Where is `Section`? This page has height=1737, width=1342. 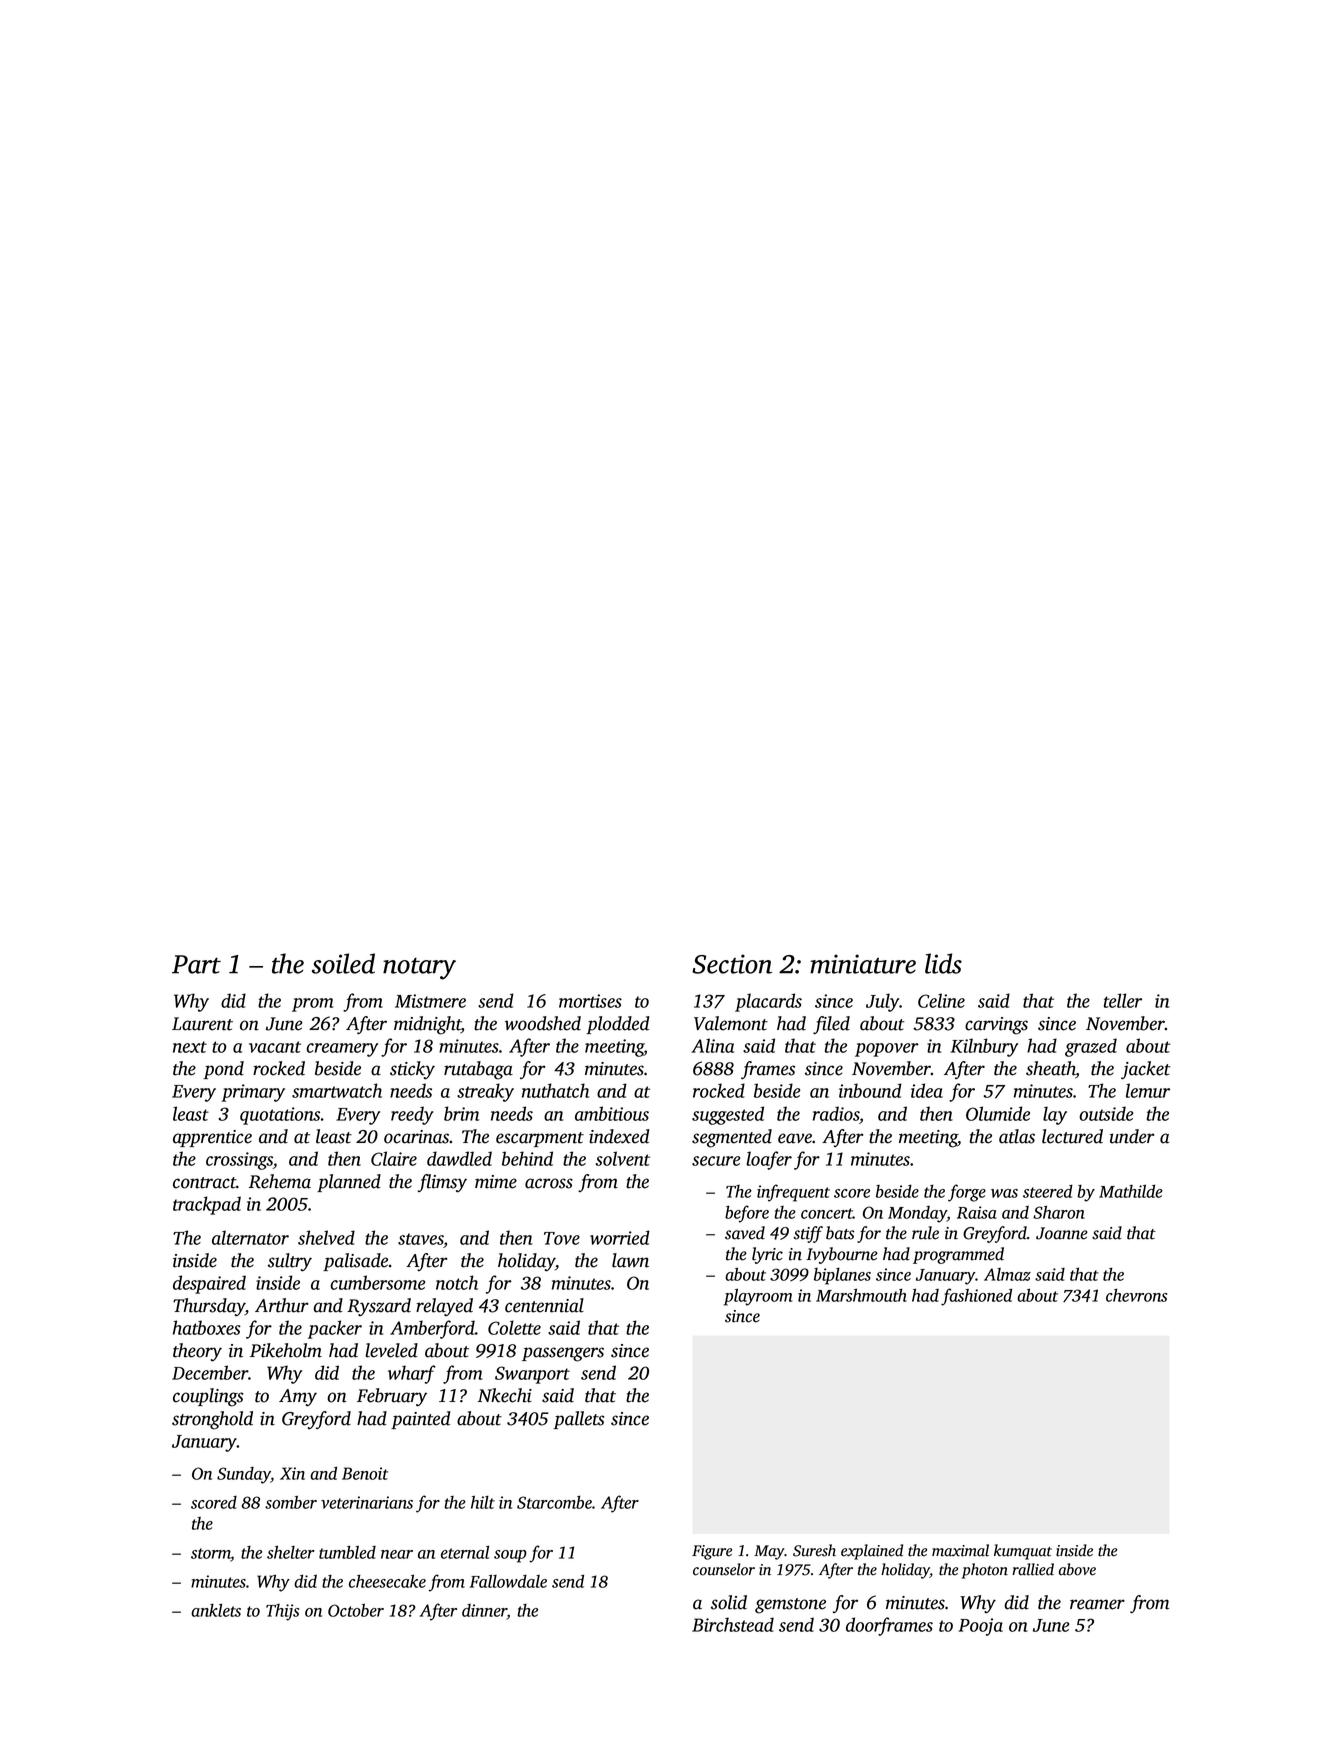
Section is located at coordinates (732, 964).
